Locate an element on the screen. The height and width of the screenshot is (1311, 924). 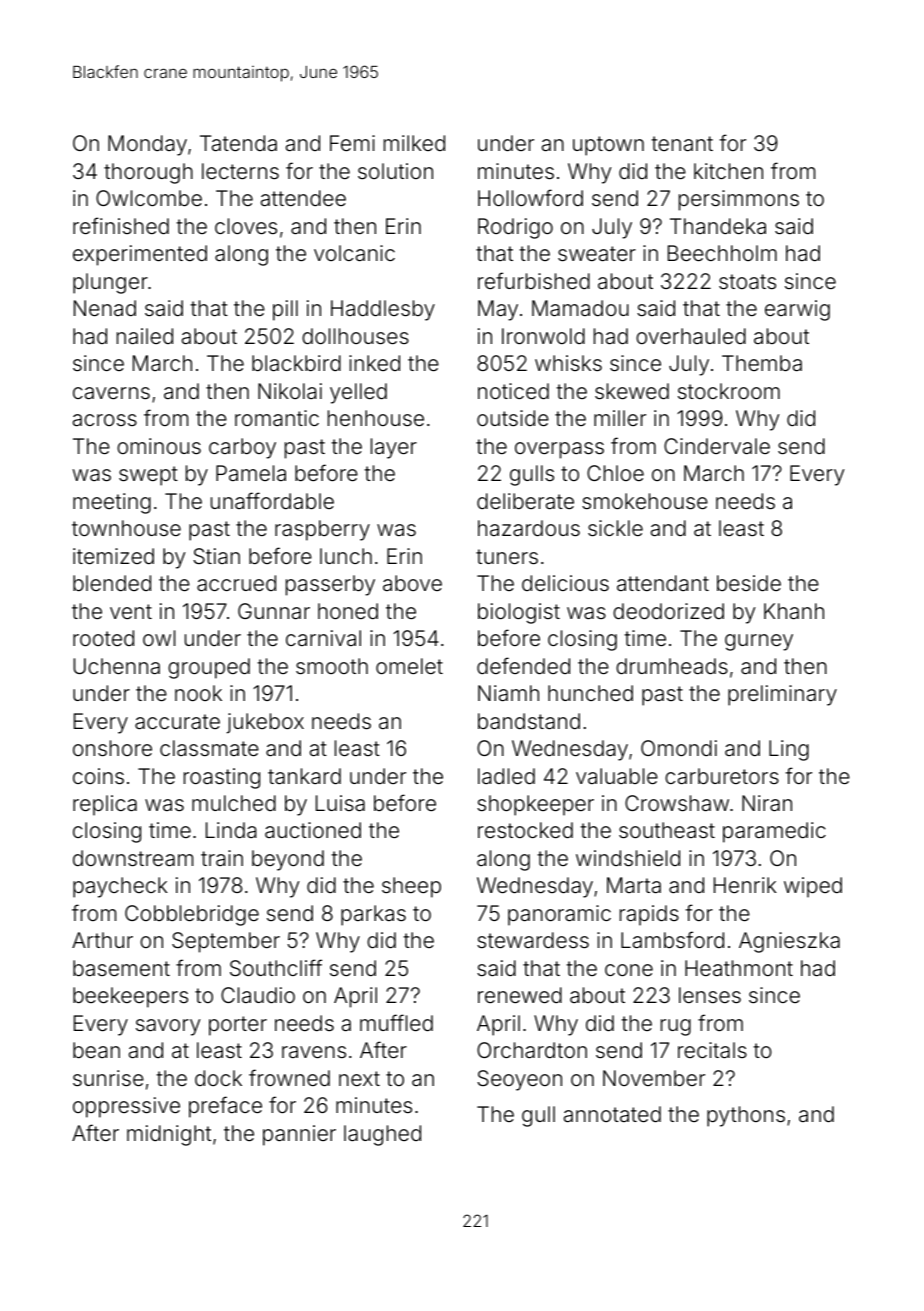
beside is located at coordinates (749, 583).
